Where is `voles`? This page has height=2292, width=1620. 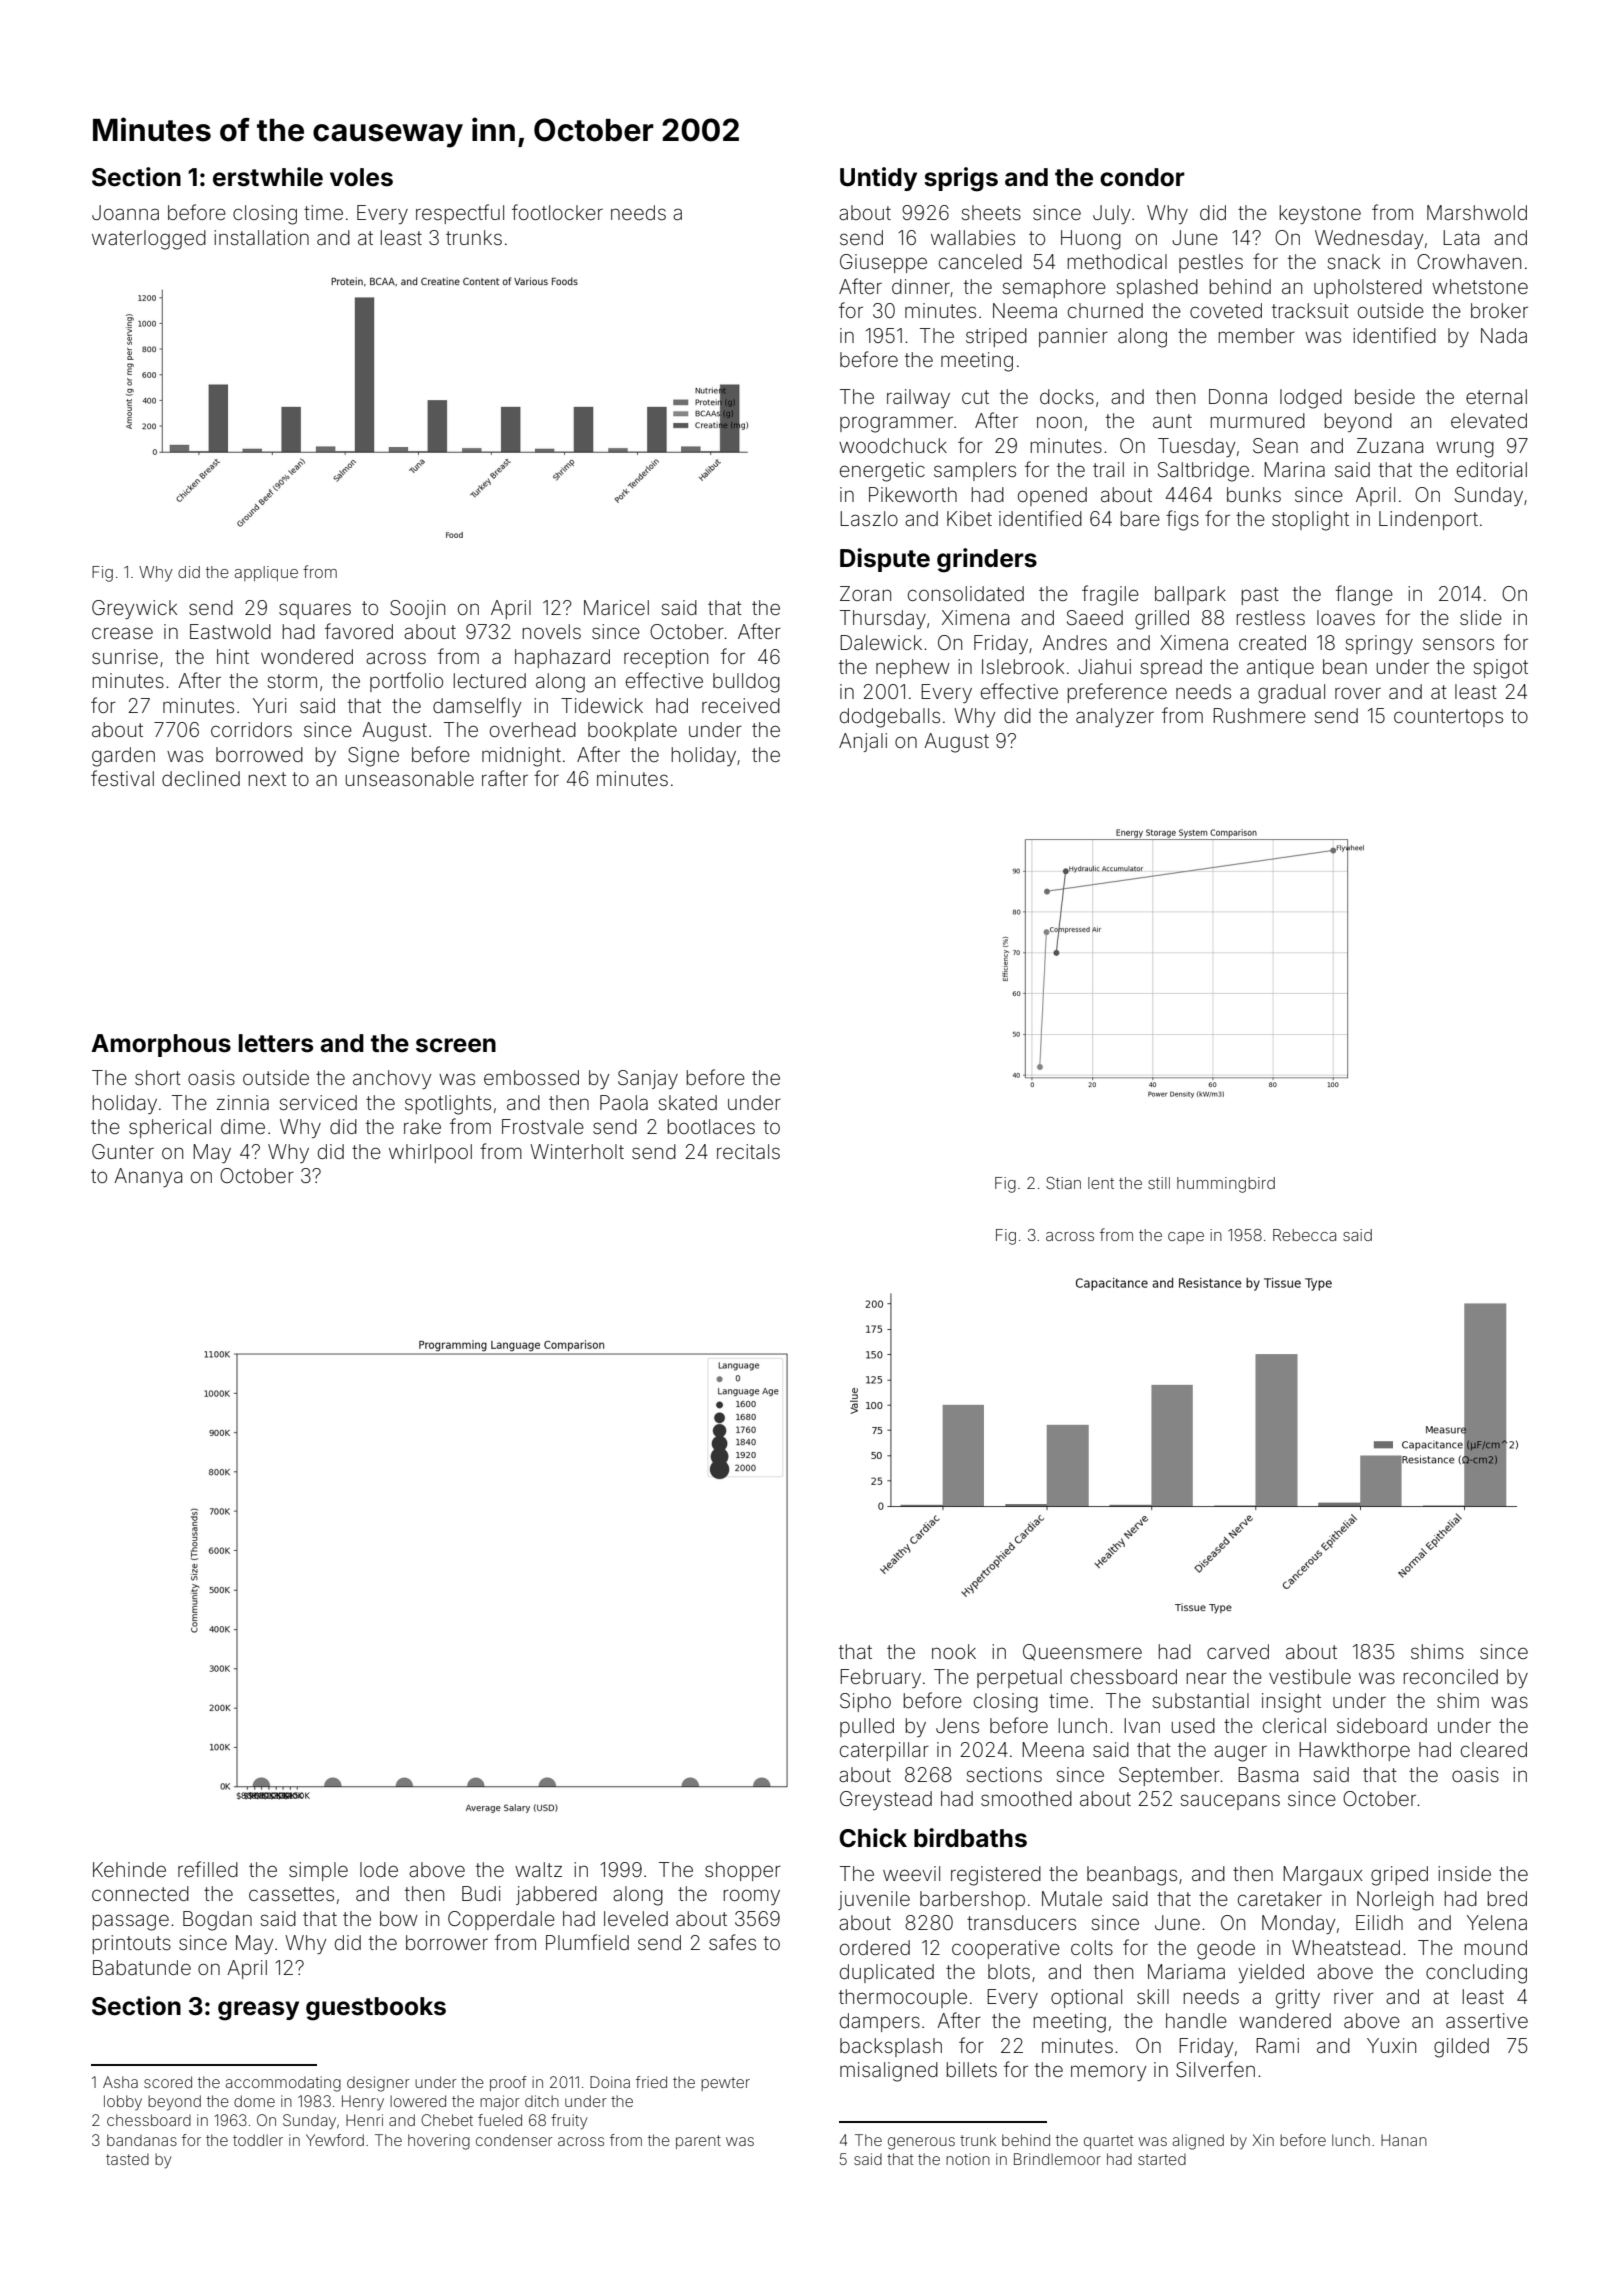
voles is located at coordinates (361, 177).
